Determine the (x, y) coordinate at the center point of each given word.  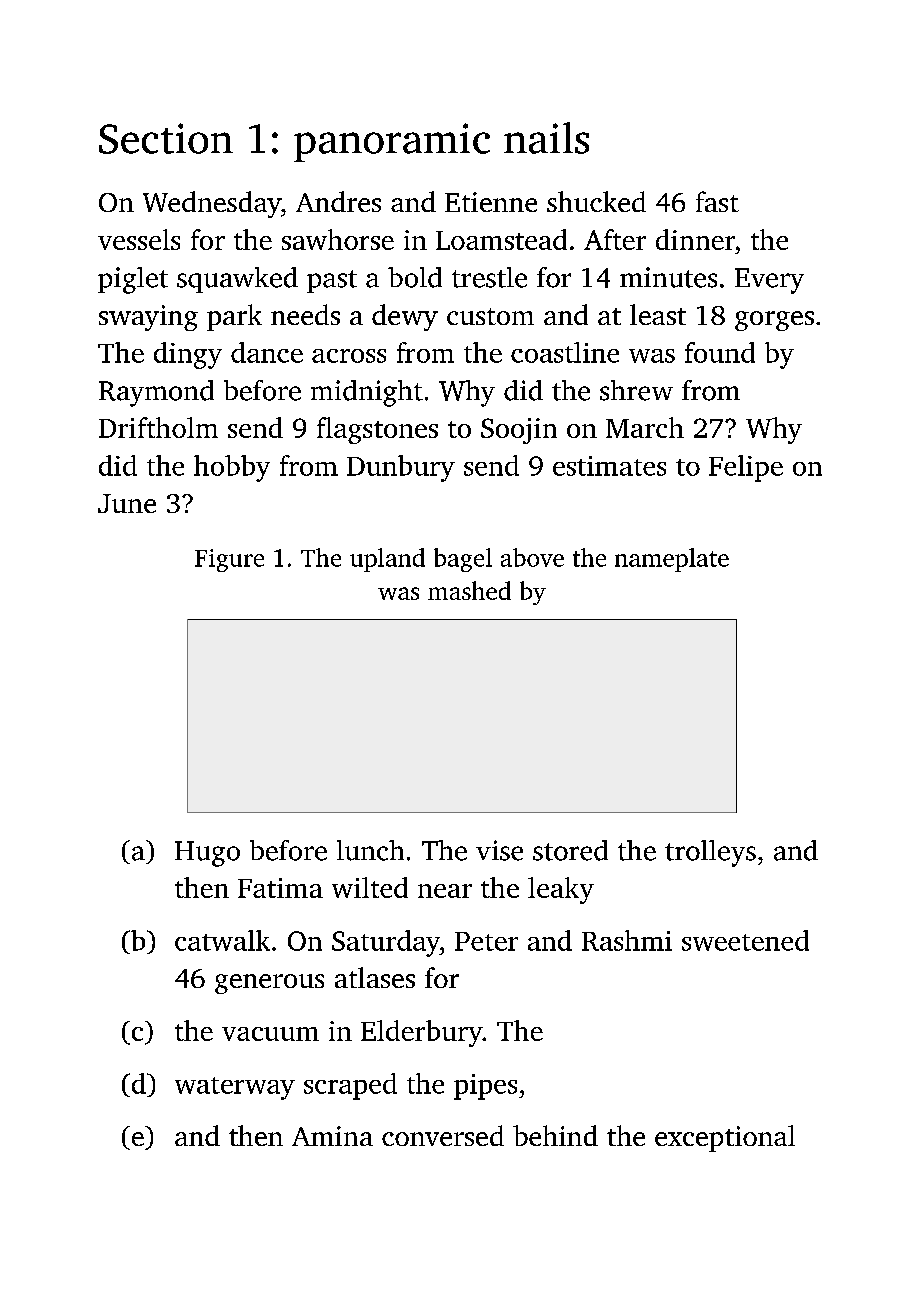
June (127, 503)
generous (269, 984)
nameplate (672, 560)
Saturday (386, 943)
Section (166, 138)
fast (717, 201)
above (532, 557)
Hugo (207, 854)
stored (570, 850)
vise (499, 850)
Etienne (491, 202)
